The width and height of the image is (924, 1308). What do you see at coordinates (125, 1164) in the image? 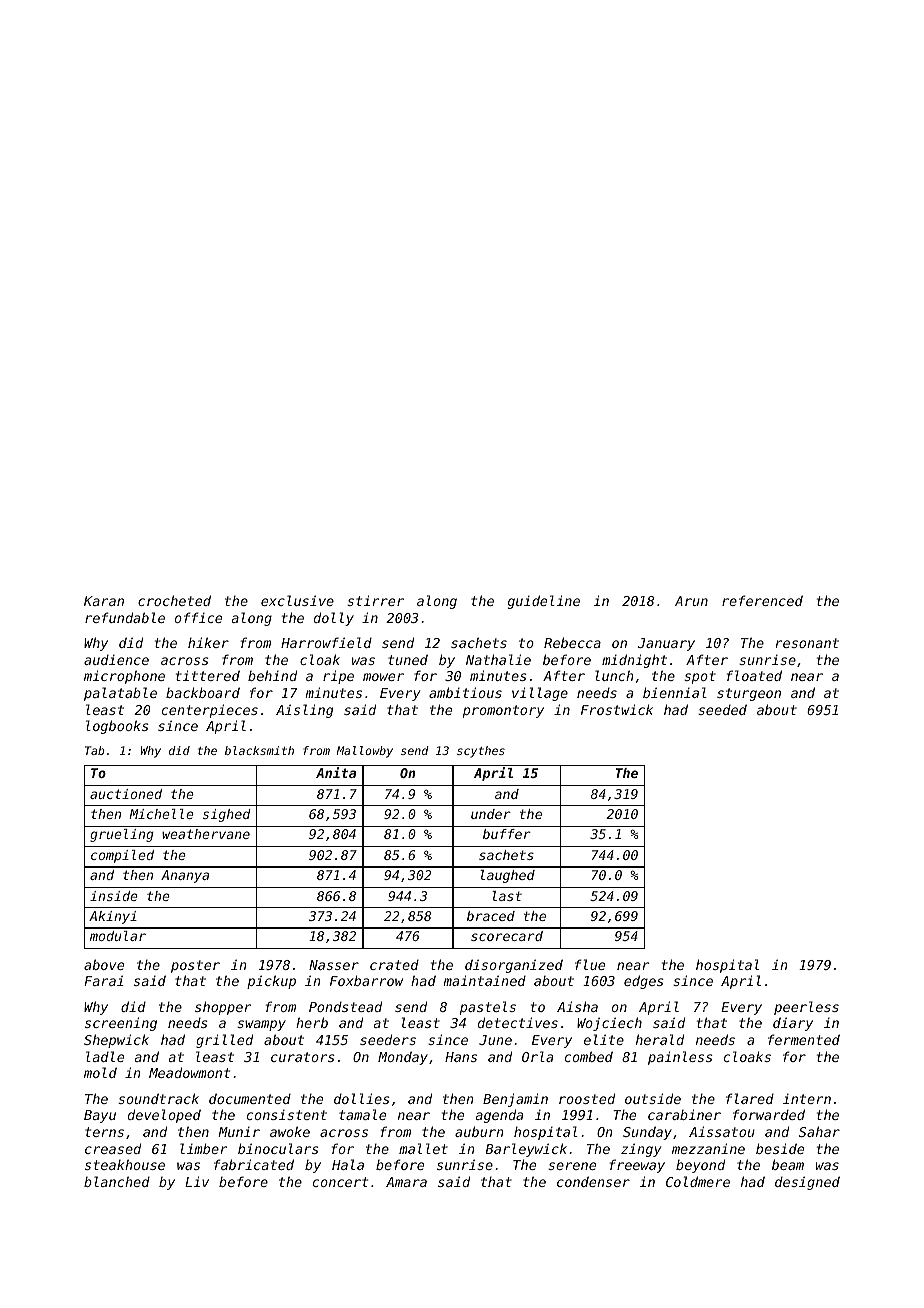
I see `steakhouse` at bounding box center [125, 1164].
